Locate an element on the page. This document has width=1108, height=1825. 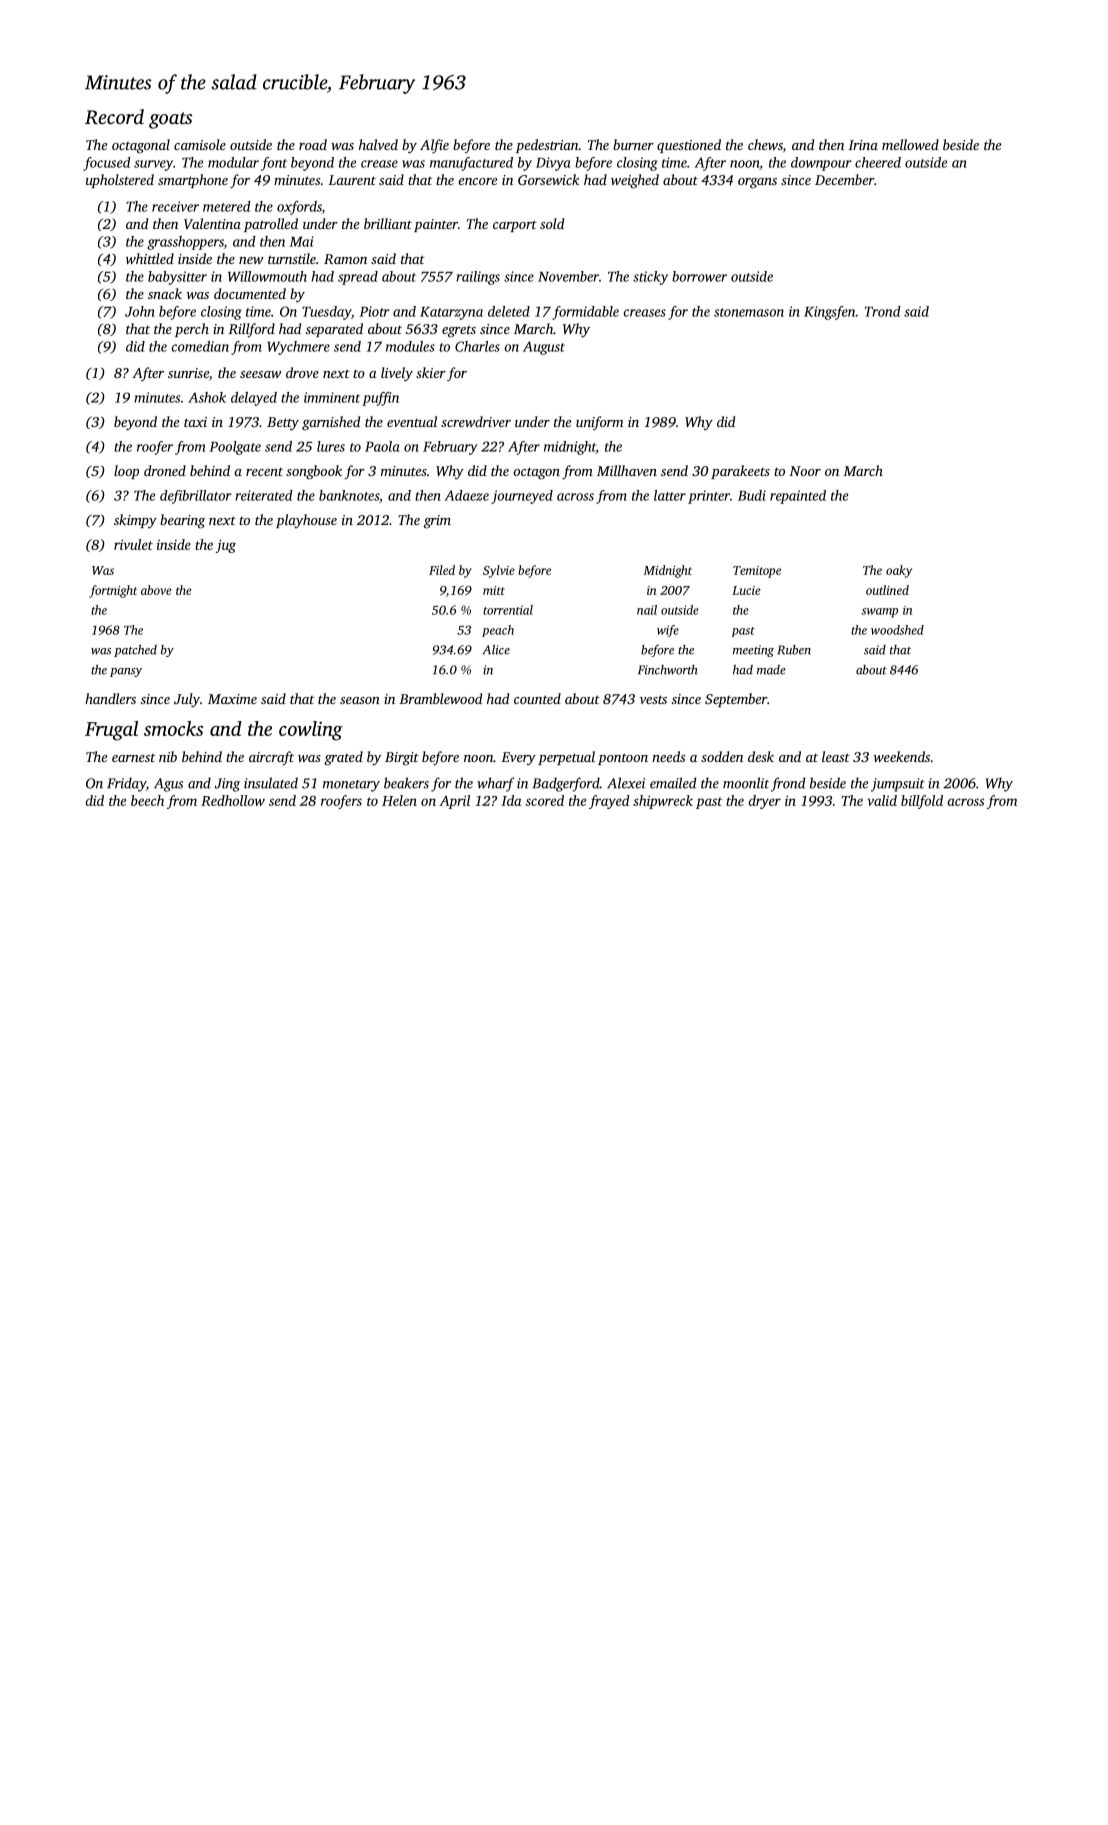
patched is located at coordinates (135, 651).
